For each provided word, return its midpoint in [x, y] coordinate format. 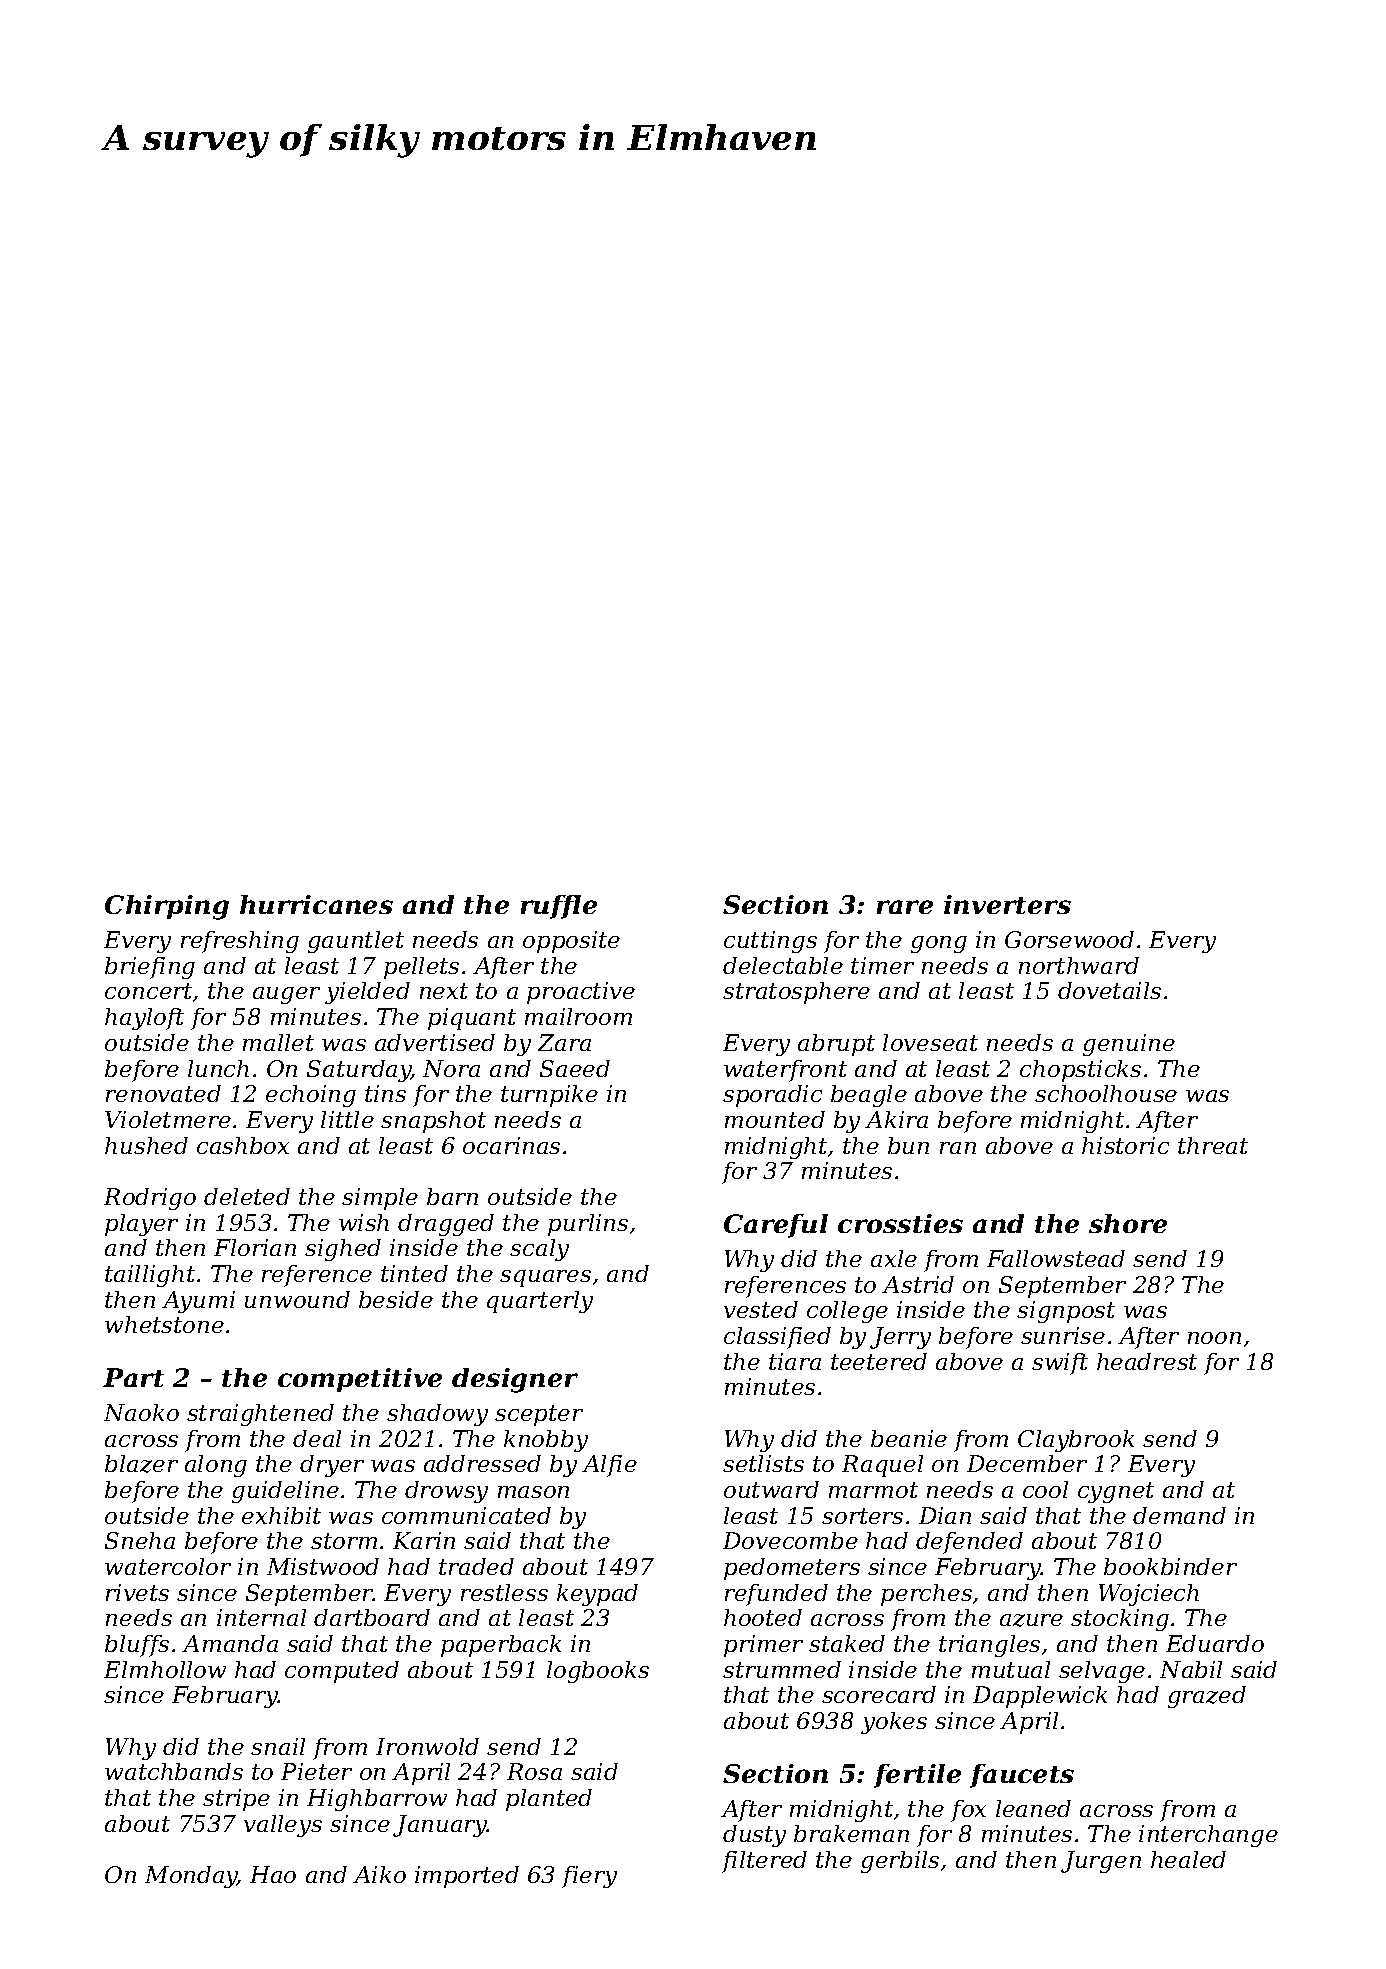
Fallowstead [1056, 1258]
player [141, 1225]
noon [1214, 1338]
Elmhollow [165, 1669]
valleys [283, 1826]
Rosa [534, 1771]
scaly [539, 1250]
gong [939, 944]
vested [761, 1309]
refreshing [240, 942]
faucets [1022, 1776]
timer [882, 965]
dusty [754, 1836]
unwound [297, 1299]
